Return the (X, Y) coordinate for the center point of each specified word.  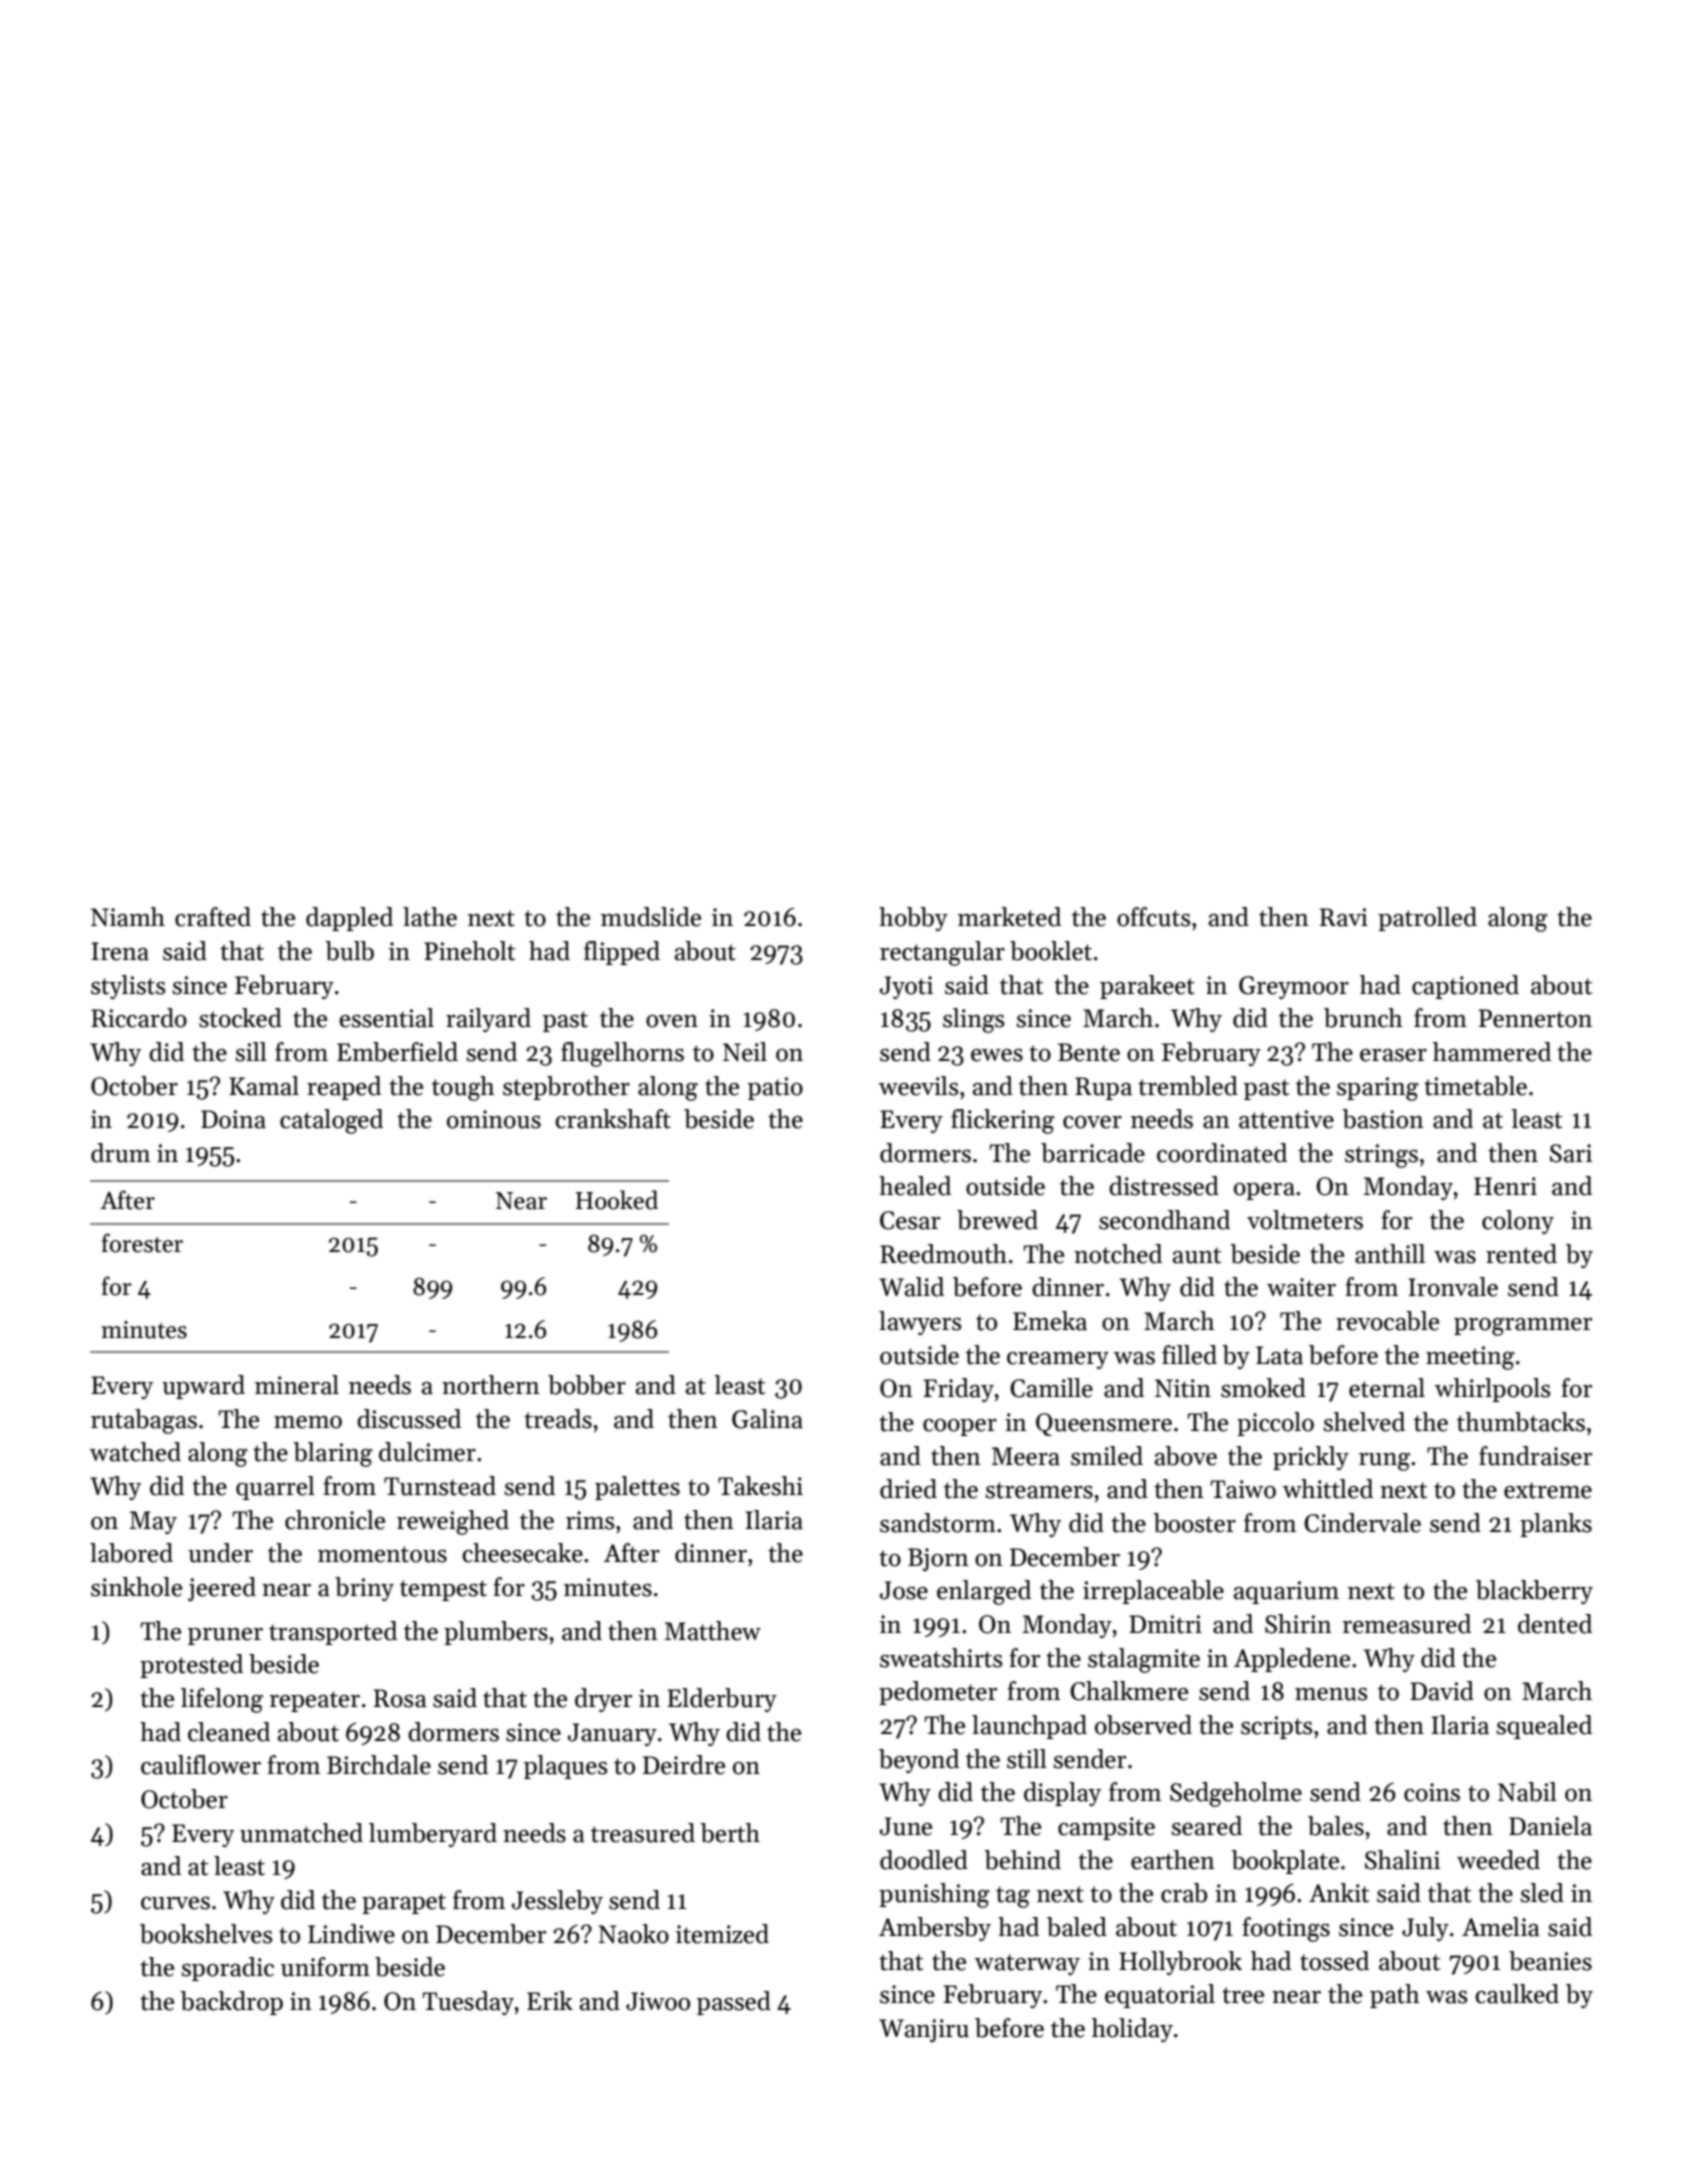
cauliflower (201, 1765)
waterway (1027, 1964)
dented (1555, 1624)
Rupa (1103, 1088)
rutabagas (144, 1421)
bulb (349, 951)
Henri (1505, 1186)
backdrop (231, 2003)
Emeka (1050, 1321)
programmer (1523, 1327)
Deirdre (684, 1765)
